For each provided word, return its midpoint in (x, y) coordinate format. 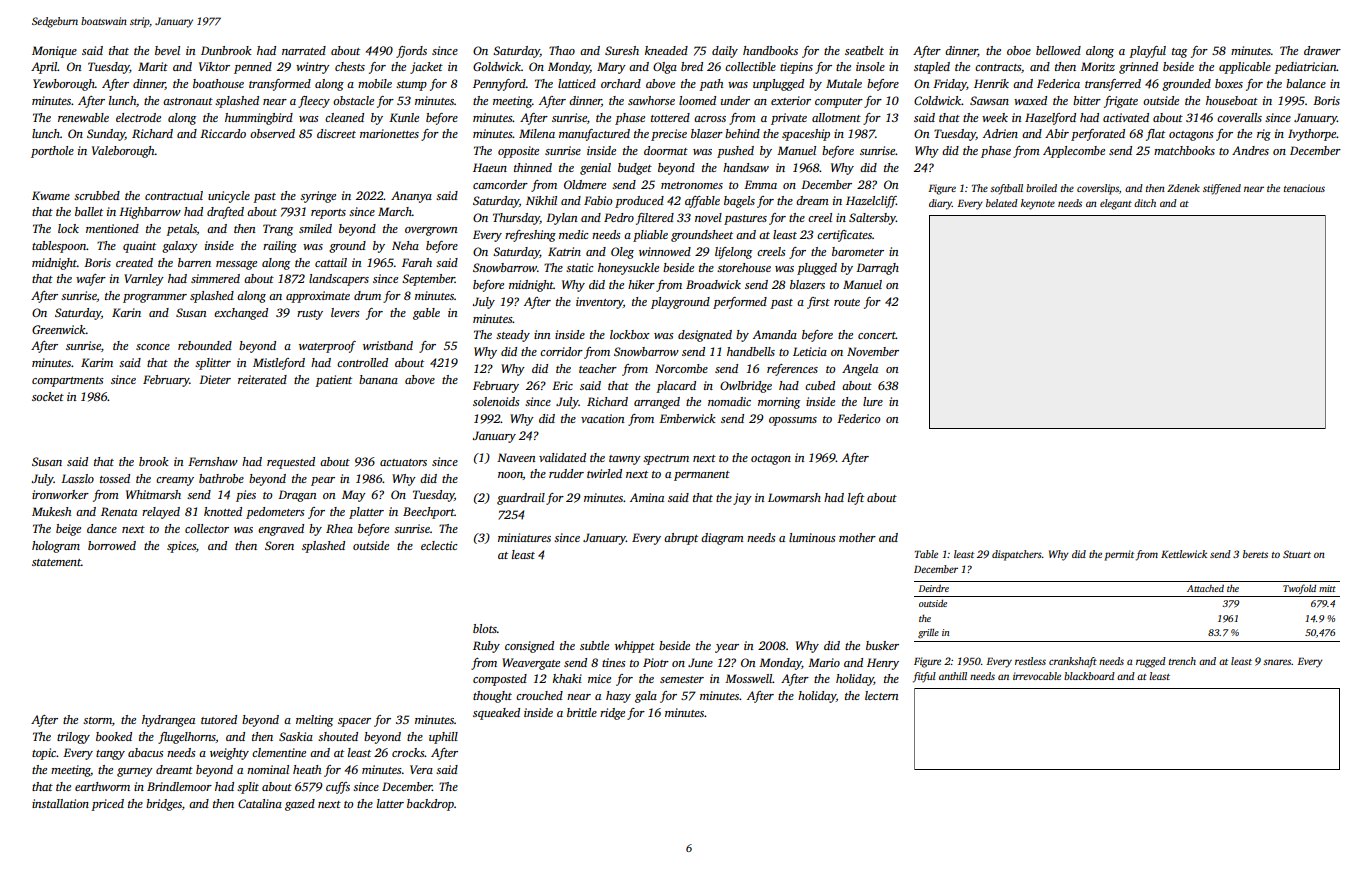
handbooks (770, 50)
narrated (304, 50)
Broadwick (713, 284)
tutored (219, 719)
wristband (388, 345)
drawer (1322, 50)
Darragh (877, 269)
